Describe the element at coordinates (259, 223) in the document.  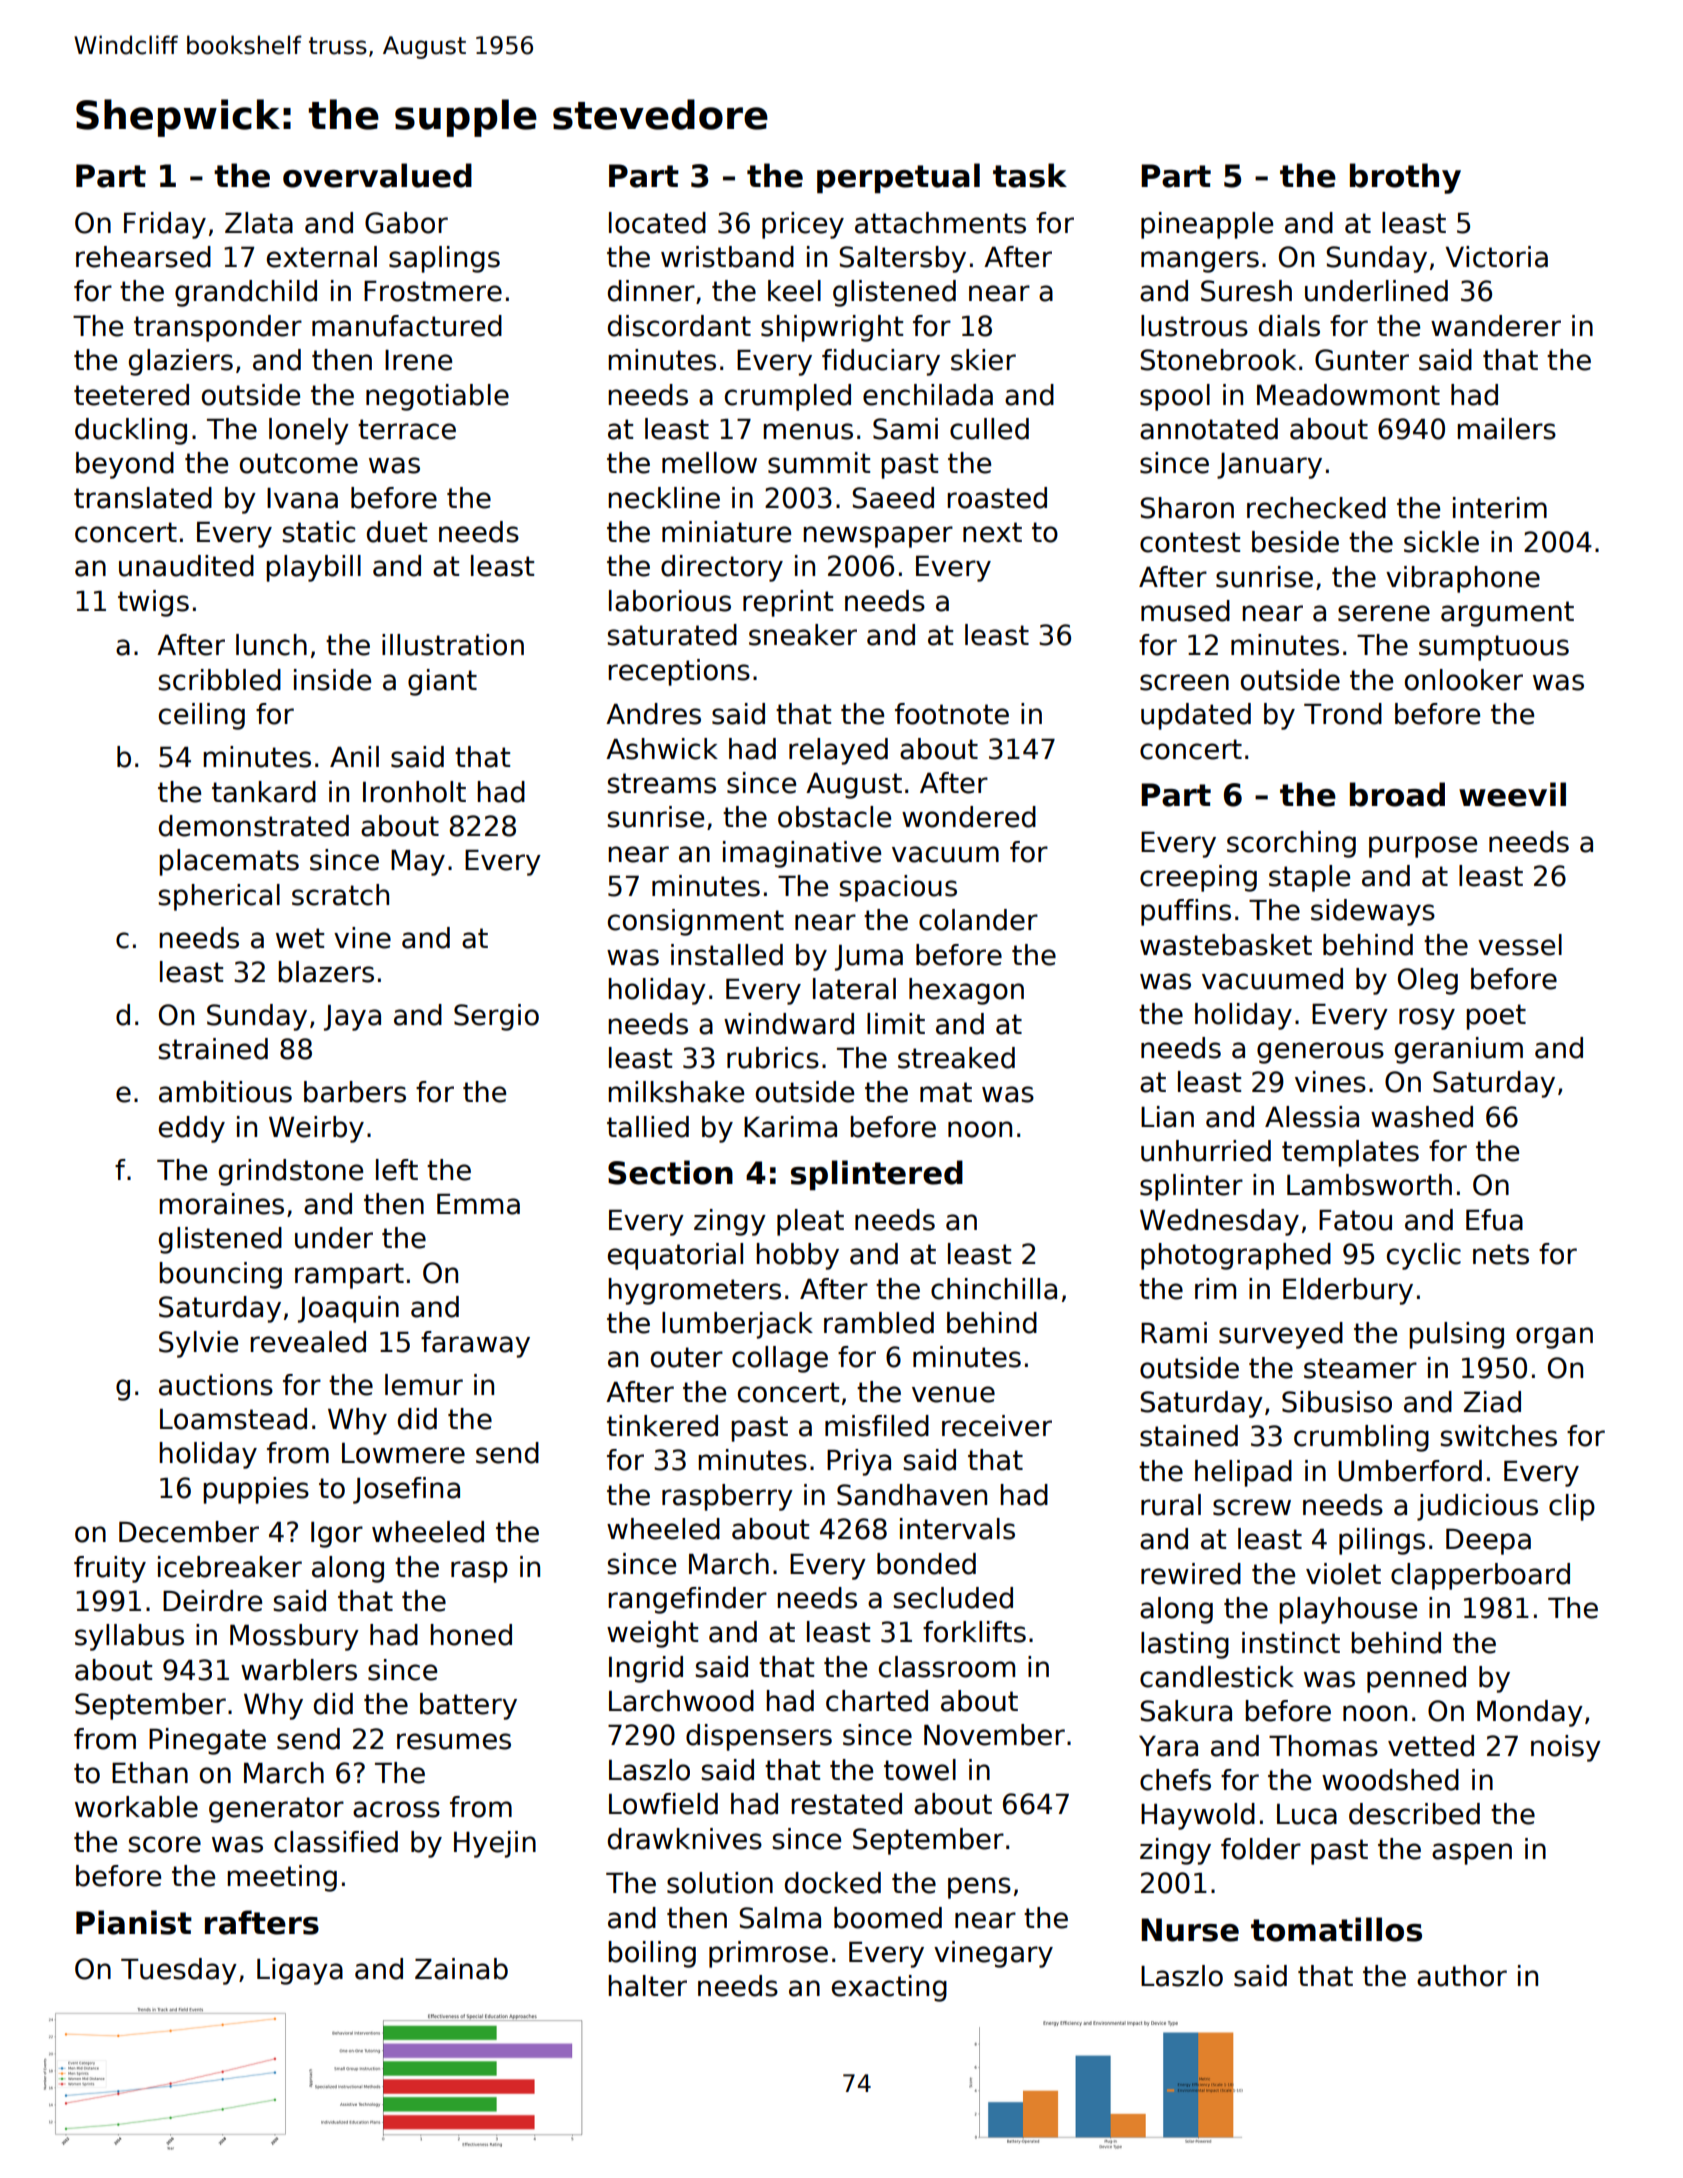
I see `Zlata` at that location.
